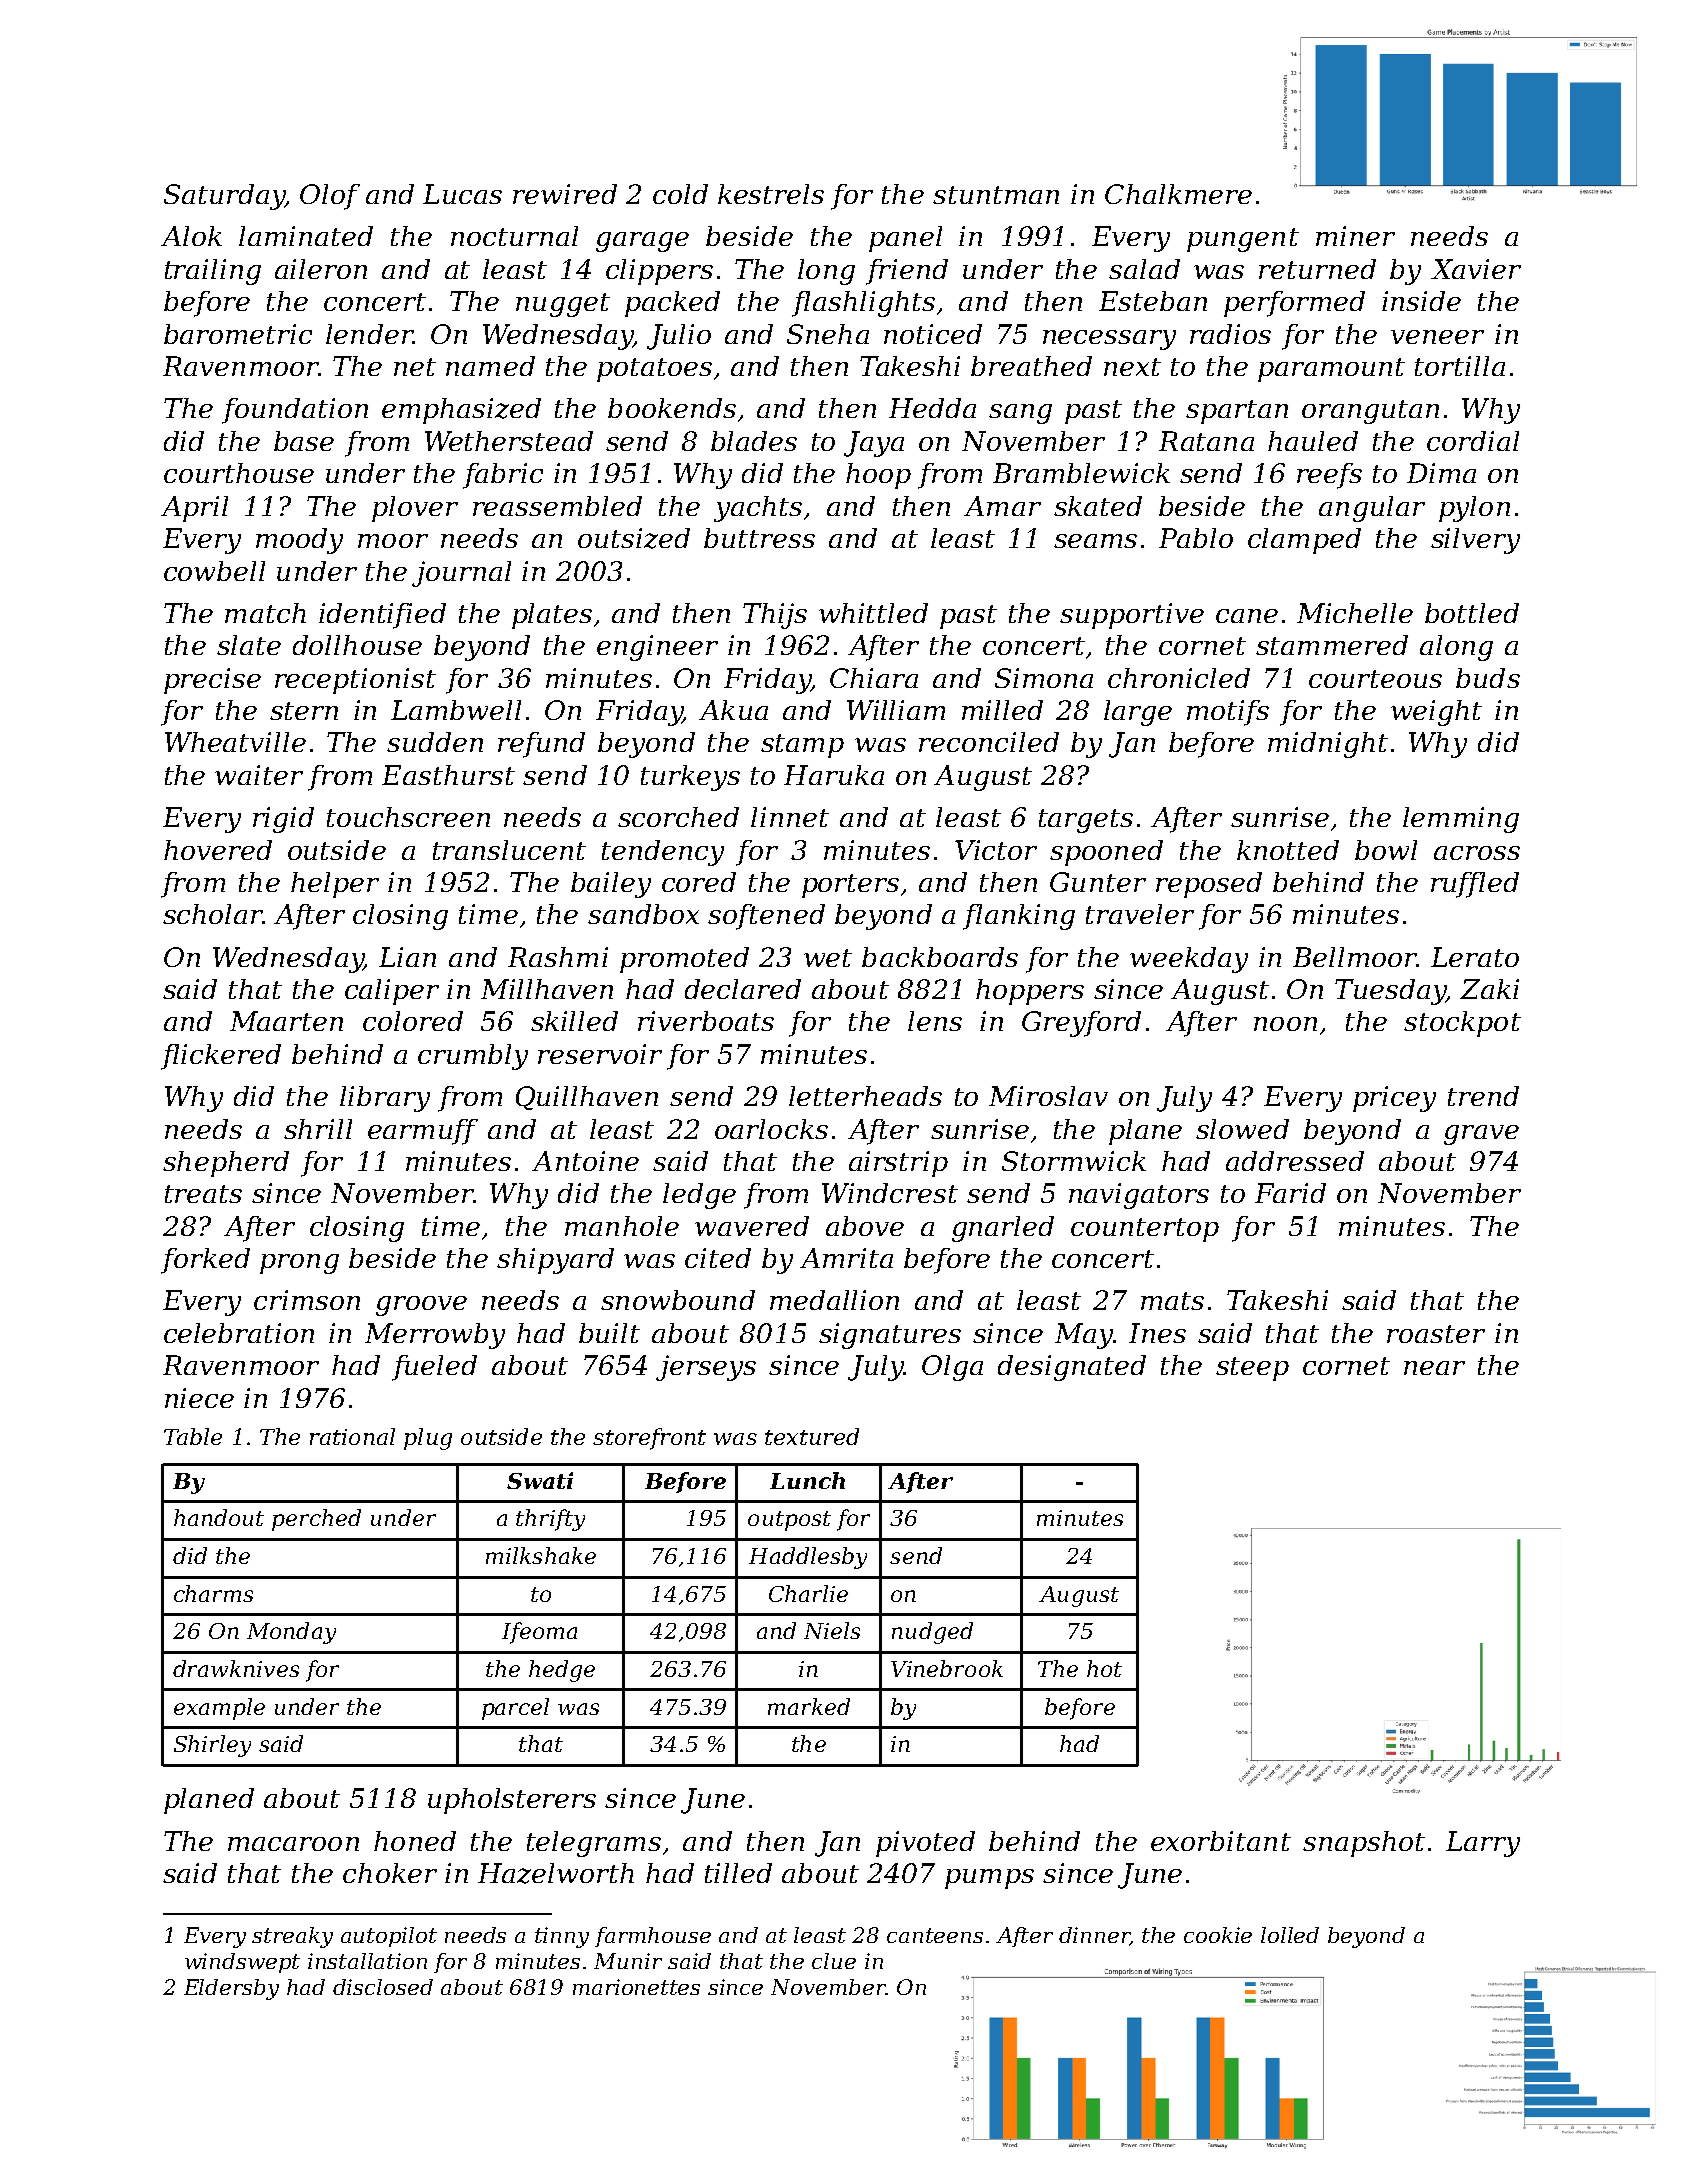 The height and width of the screenshot is (2178, 1683). What do you see at coordinates (1285, 1024) in the screenshot?
I see `noon` at bounding box center [1285, 1024].
